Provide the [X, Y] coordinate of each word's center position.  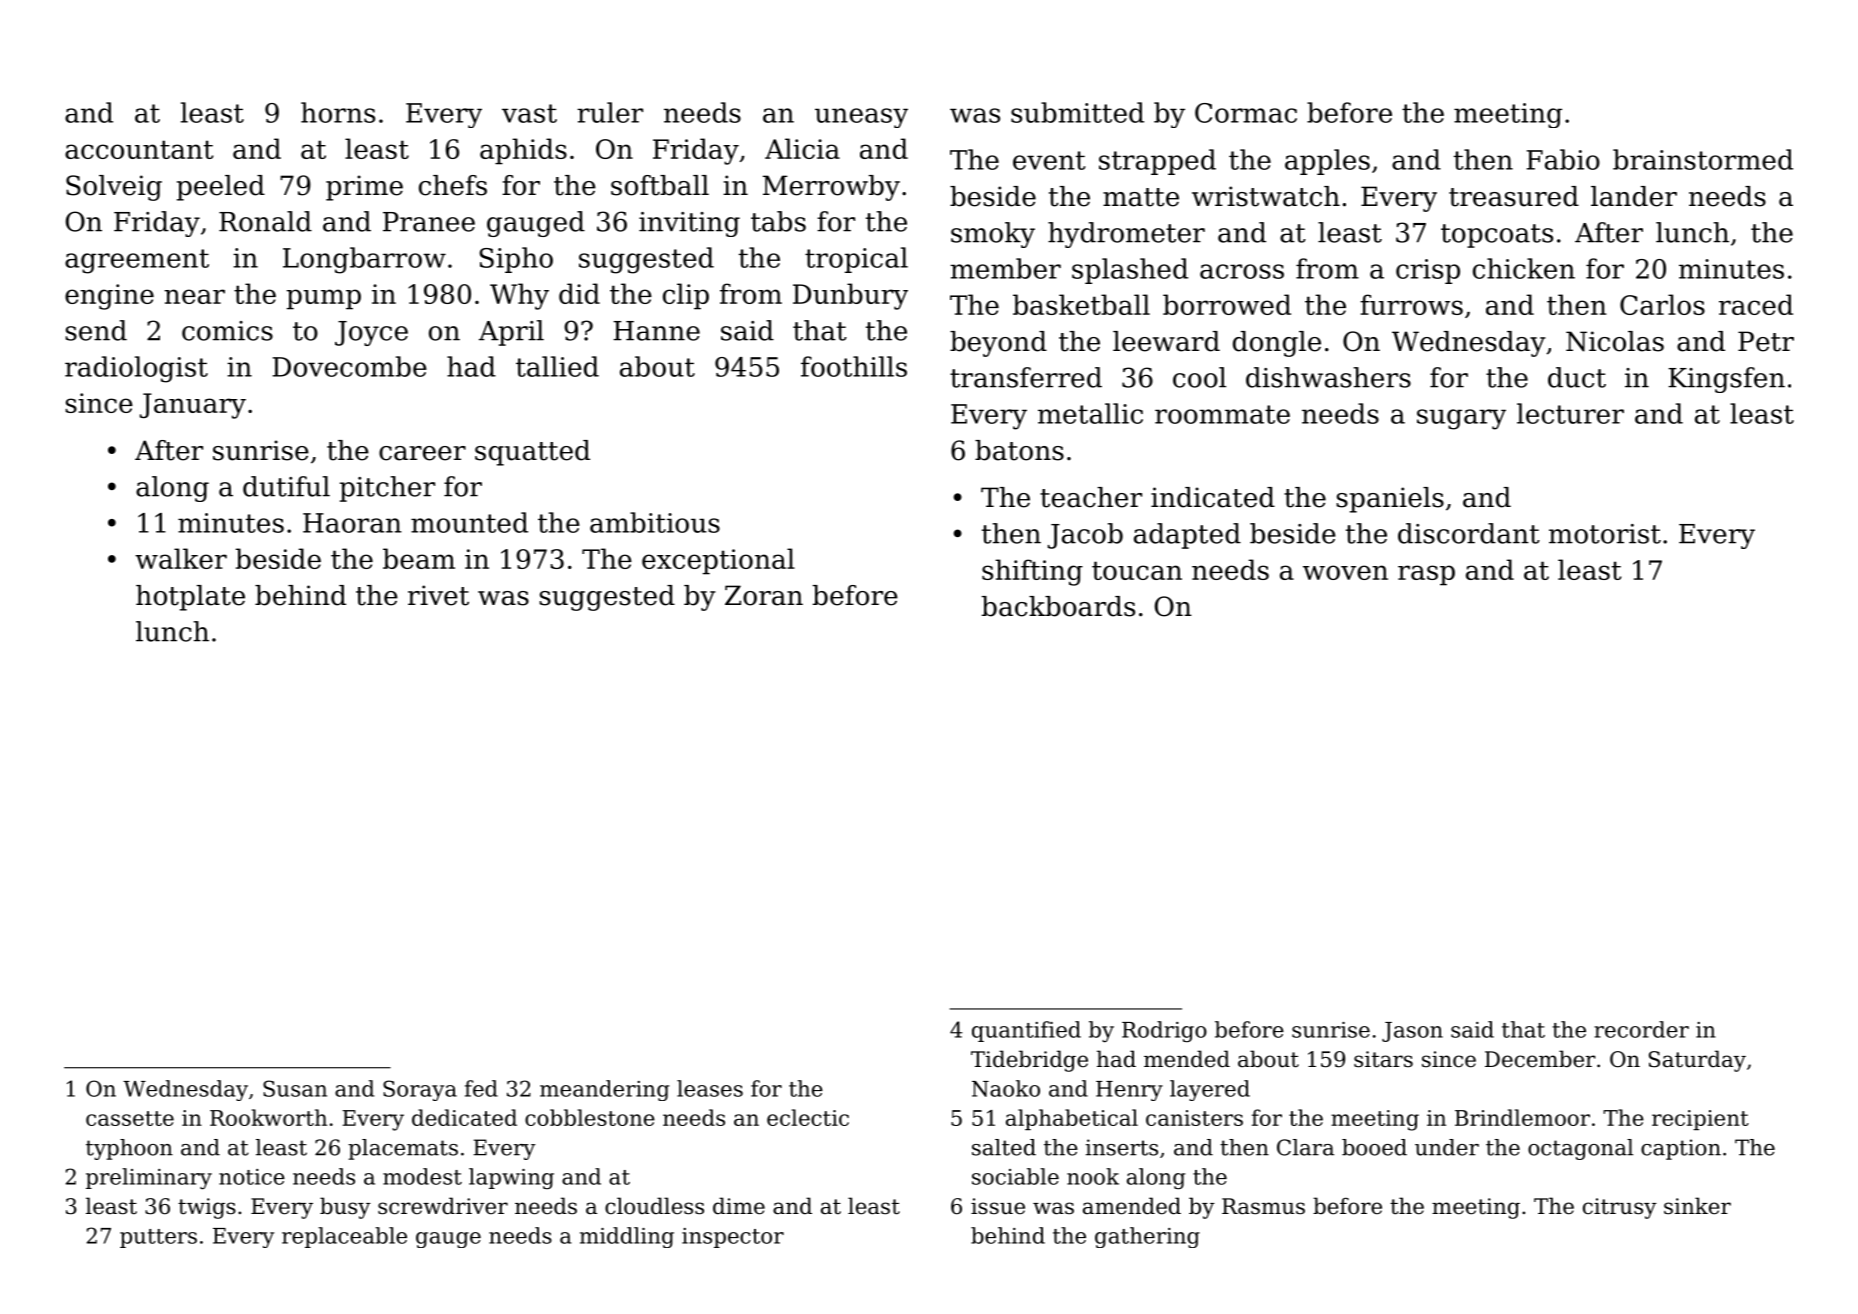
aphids [523, 151]
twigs [207, 1208]
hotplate [190, 598]
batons [1019, 450]
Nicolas [1615, 341]
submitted [1077, 112]
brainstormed [1703, 159]
